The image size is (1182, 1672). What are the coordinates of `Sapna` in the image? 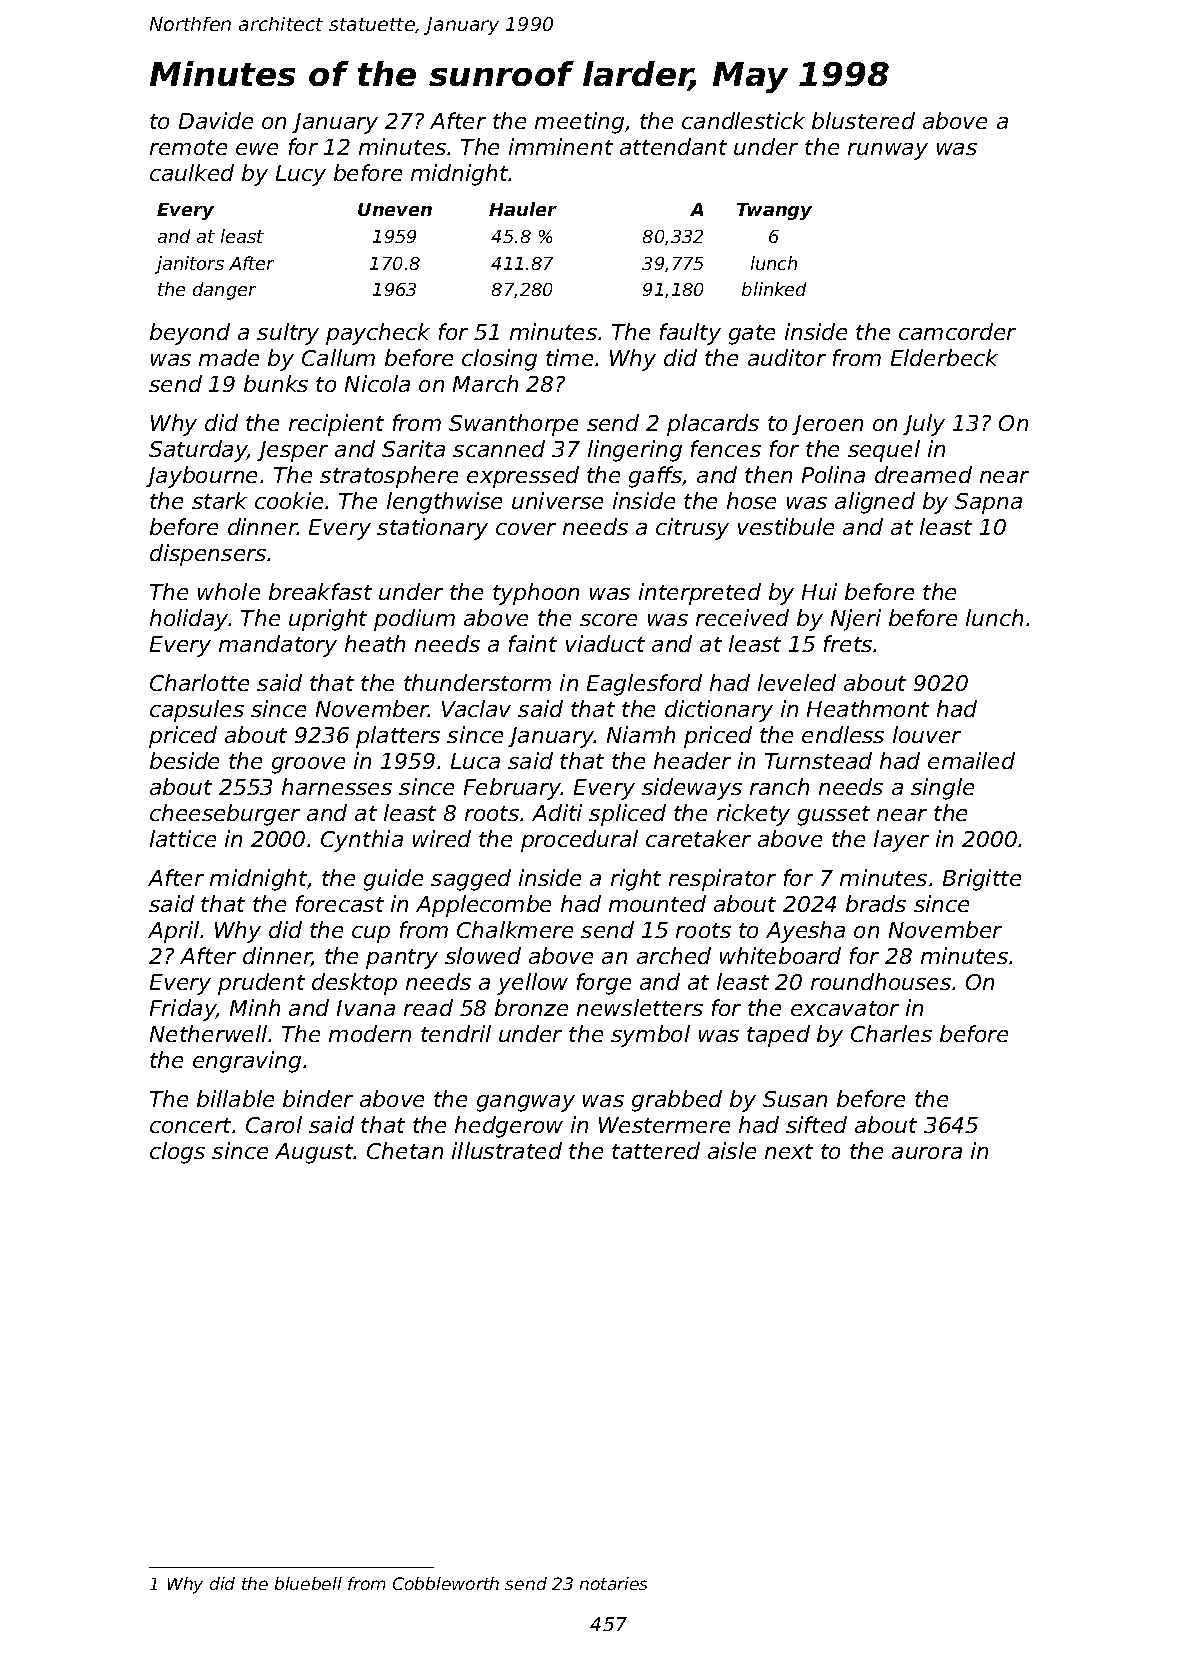 It's located at (988, 503).
